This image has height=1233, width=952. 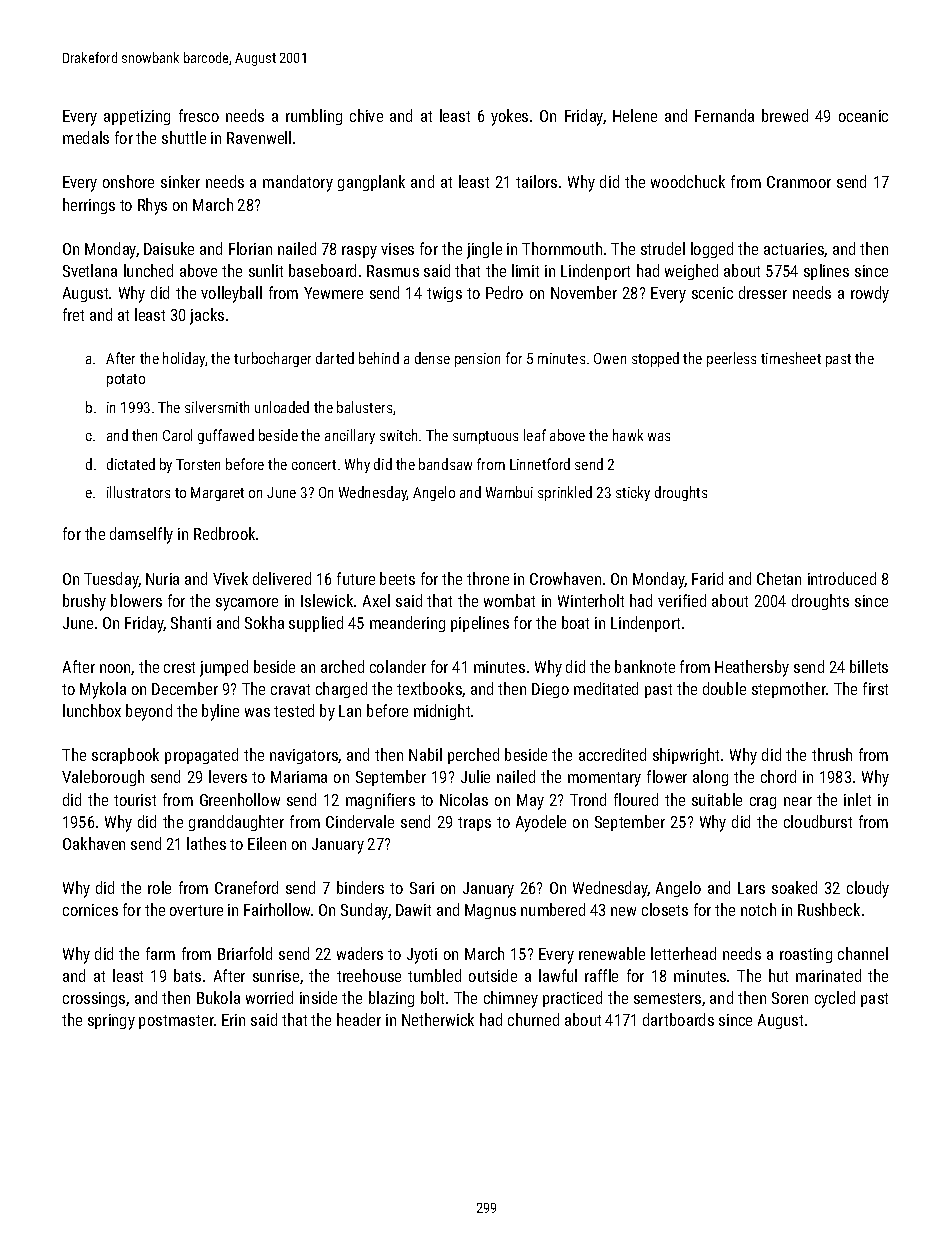 I want to click on dartboards, so click(x=678, y=1019).
